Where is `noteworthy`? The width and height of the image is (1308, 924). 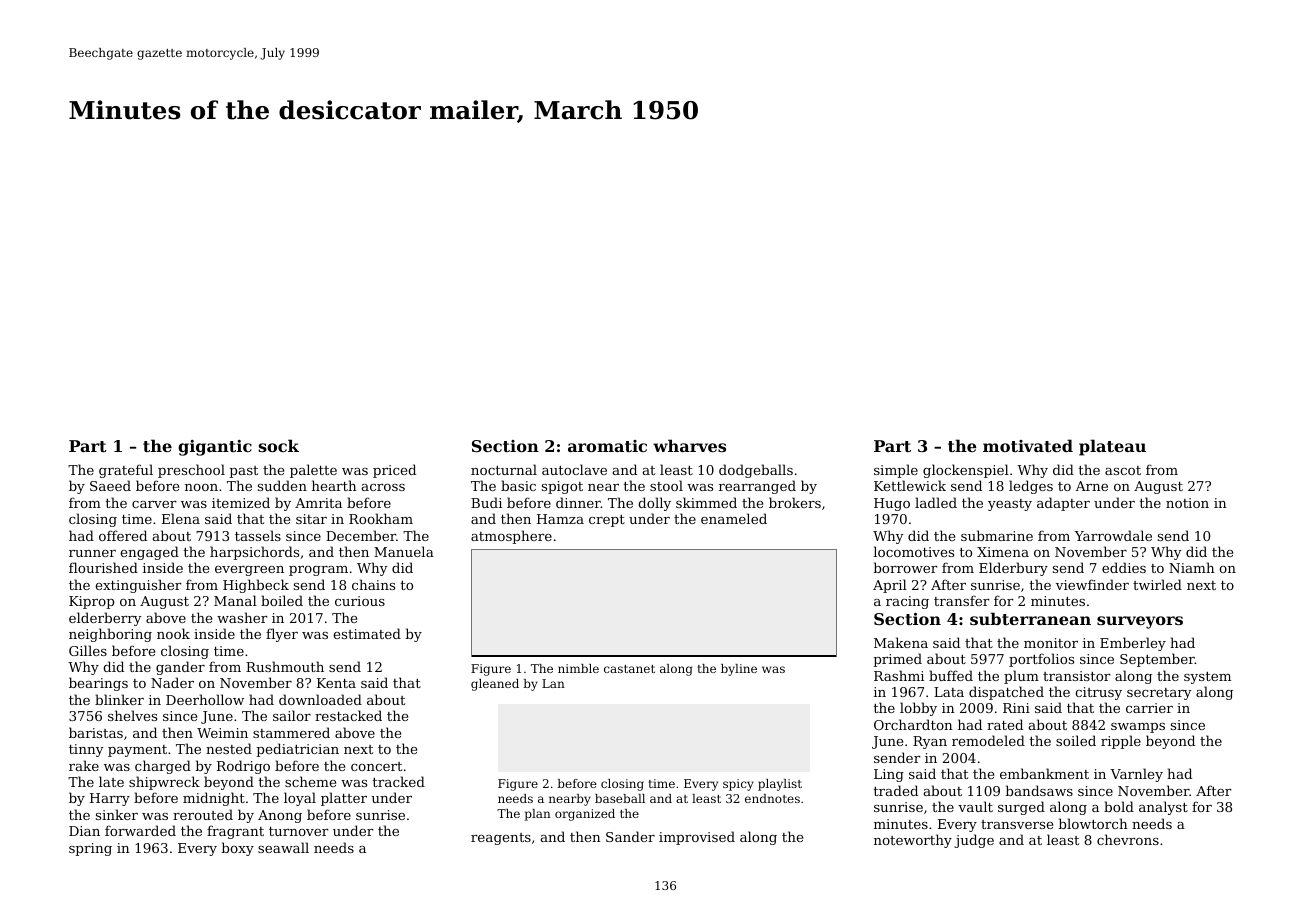 noteworthy is located at coordinates (913, 841).
